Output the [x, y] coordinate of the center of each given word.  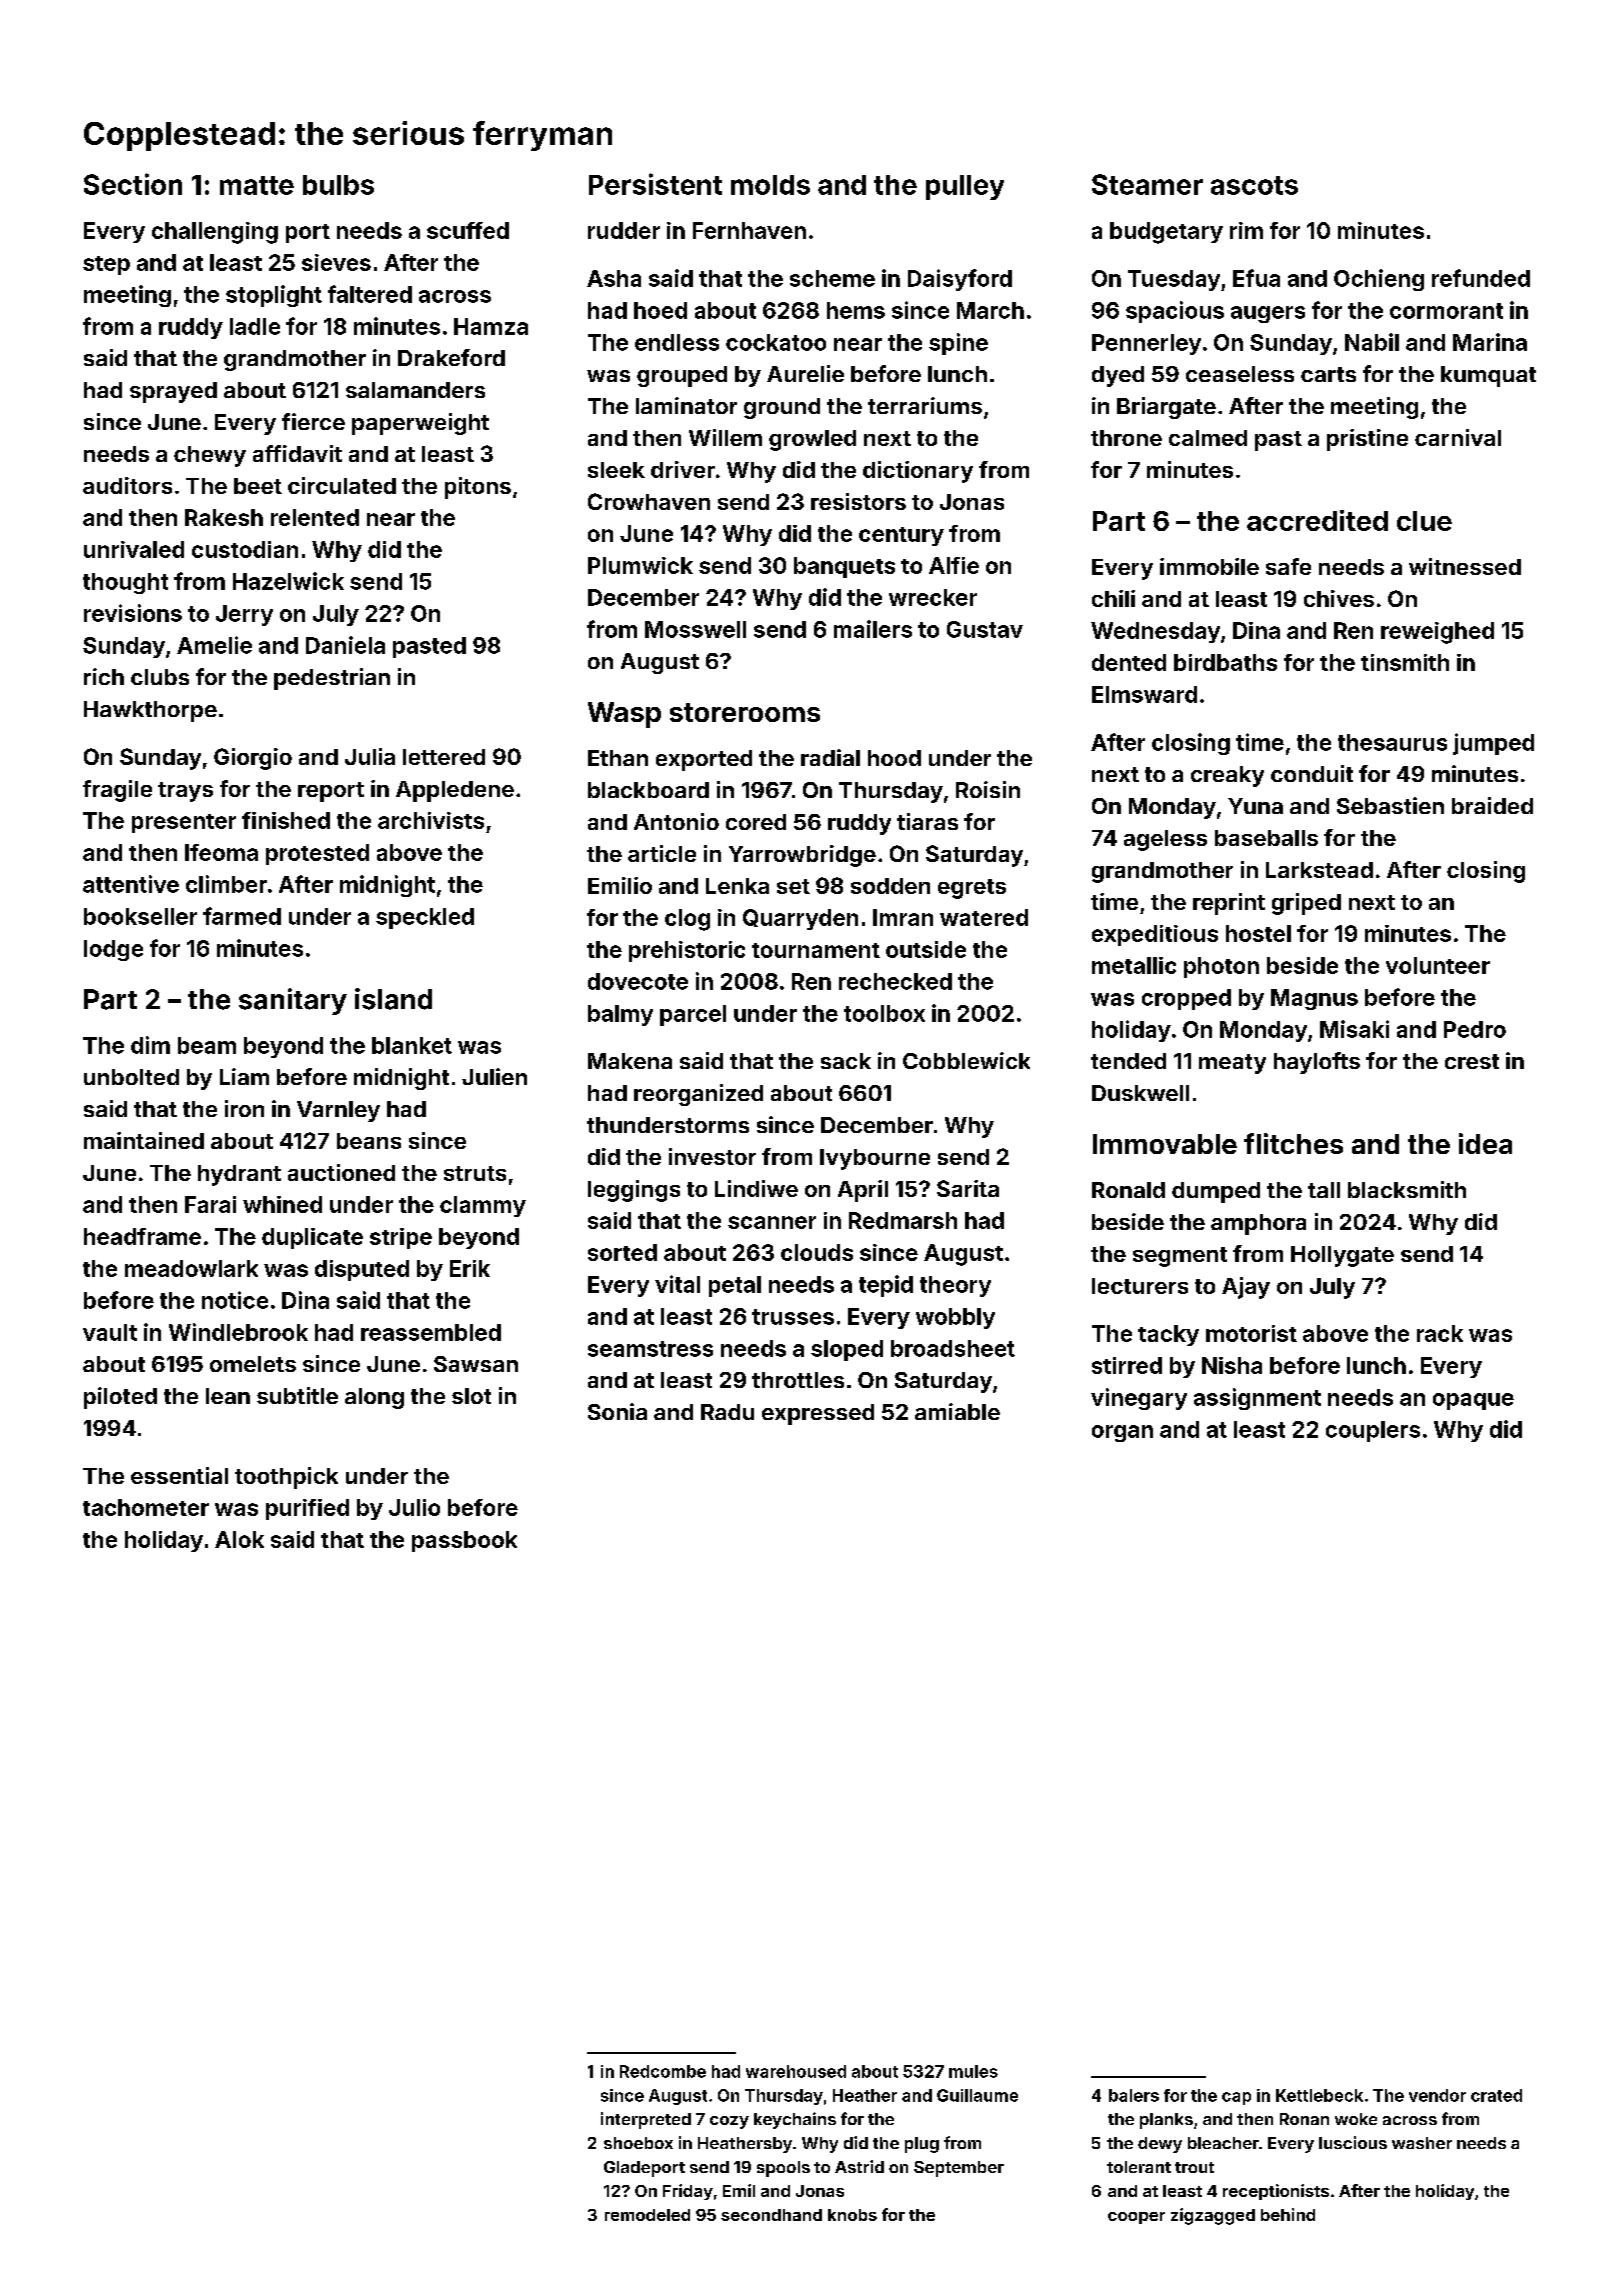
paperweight [420, 424]
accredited [1317, 520]
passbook [464, 1541]
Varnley [338, 1111]
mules [973, 2071]
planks [1166, 2121]
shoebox [638, 2143]
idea [1485, 1143]
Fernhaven [749, 230]
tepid [886, 1286]
